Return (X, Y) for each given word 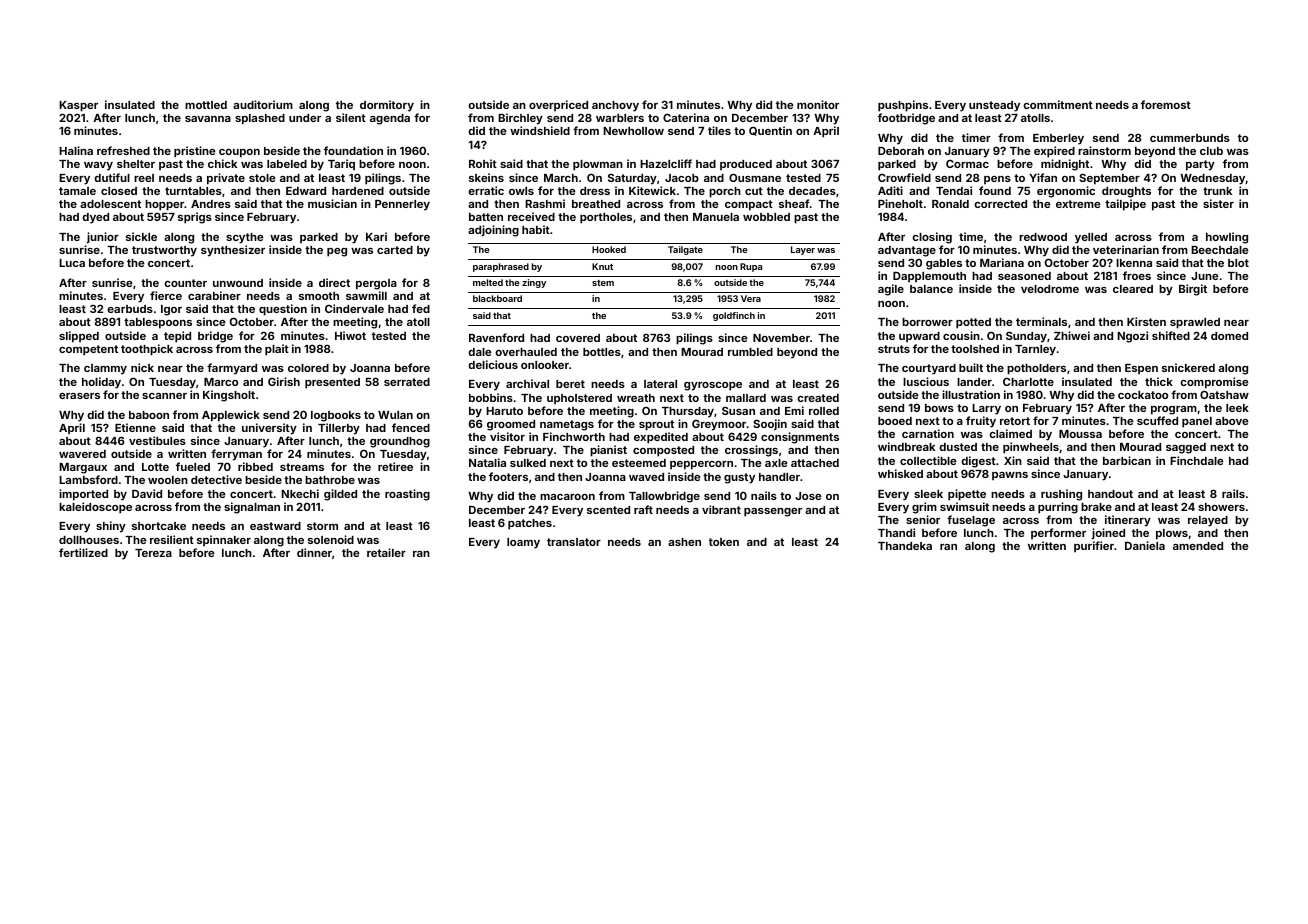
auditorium (263, 104)
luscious (926, 381)
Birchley (520, 119)
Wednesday (1213, 179)
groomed (511, 425)
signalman (252, 508)
